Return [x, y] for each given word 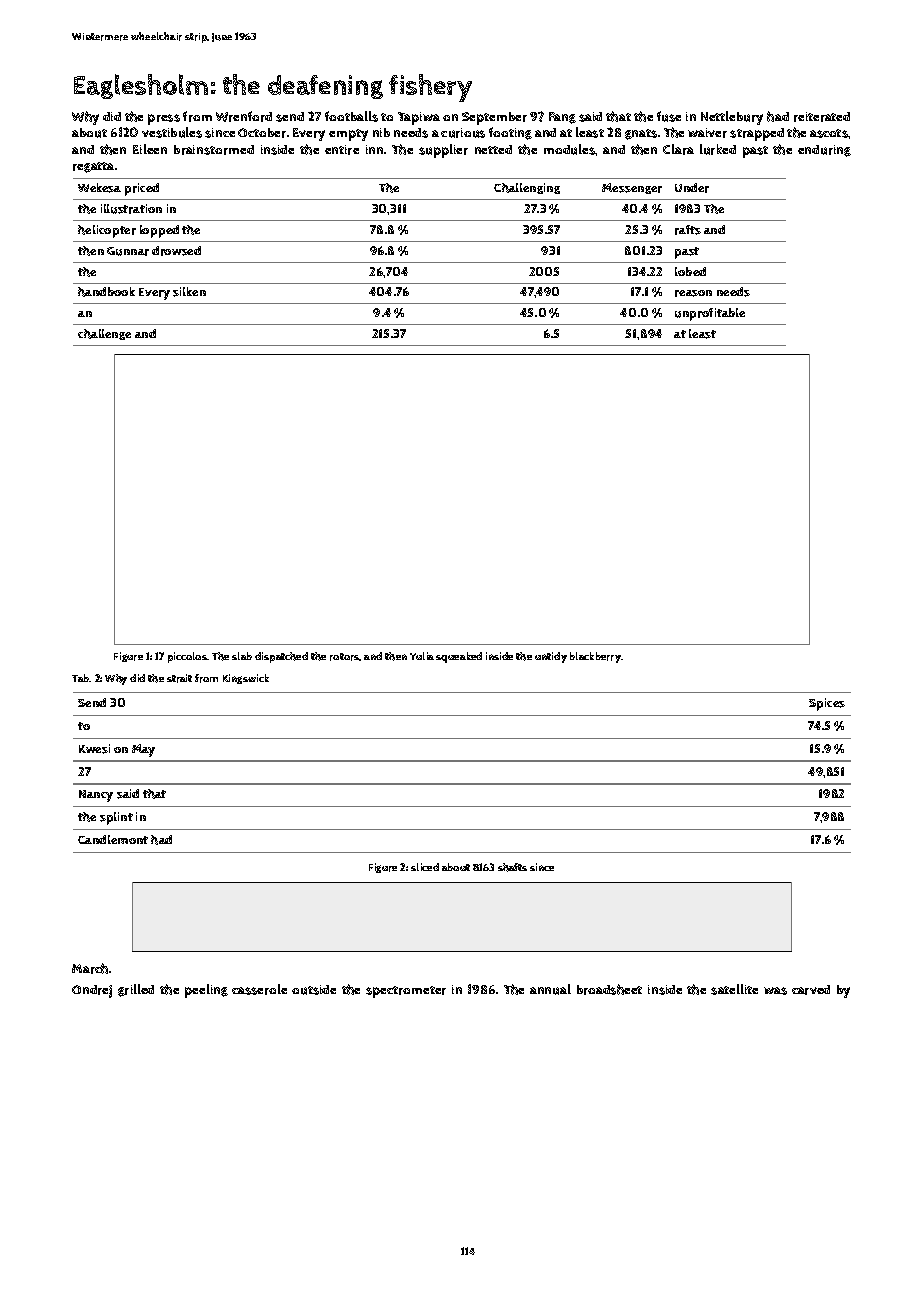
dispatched [281, 657]
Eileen [150, 149]
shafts [512, 867]
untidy [551, 657]
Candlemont [113, 839]
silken [189, 292]
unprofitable [710, 314]
